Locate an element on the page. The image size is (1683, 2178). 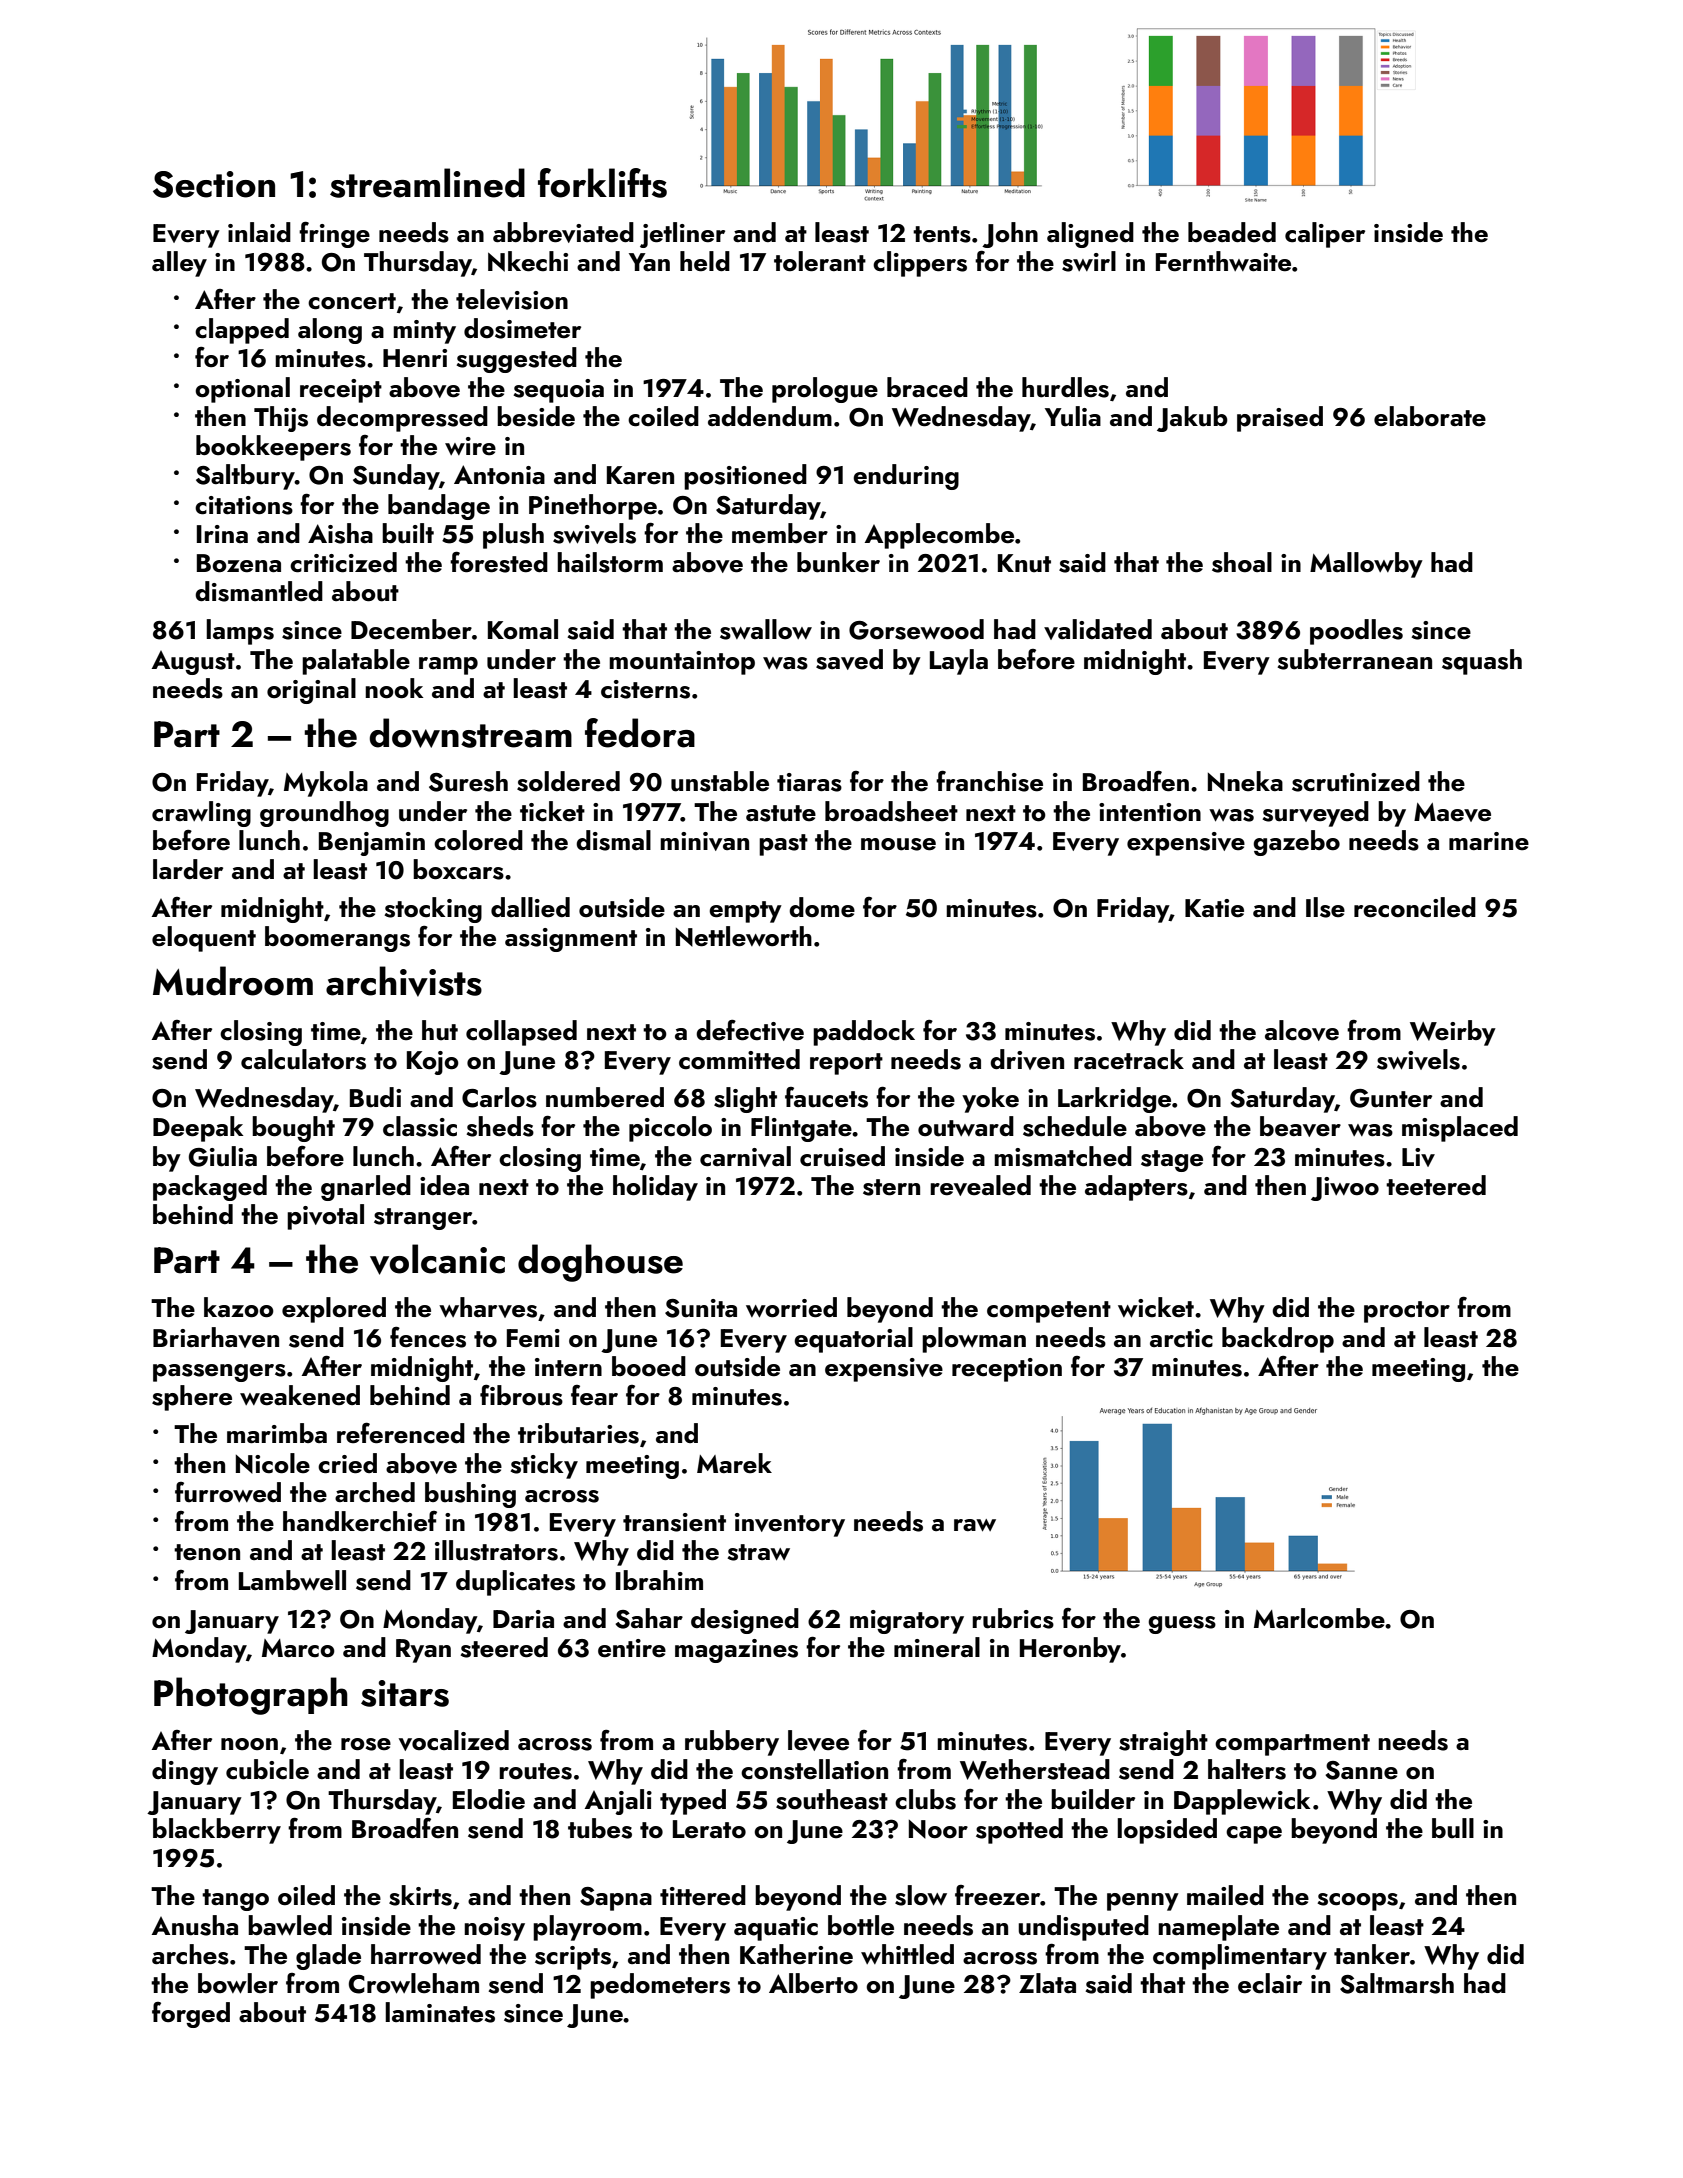
blackberry is located at coordinates (217, 1831).
